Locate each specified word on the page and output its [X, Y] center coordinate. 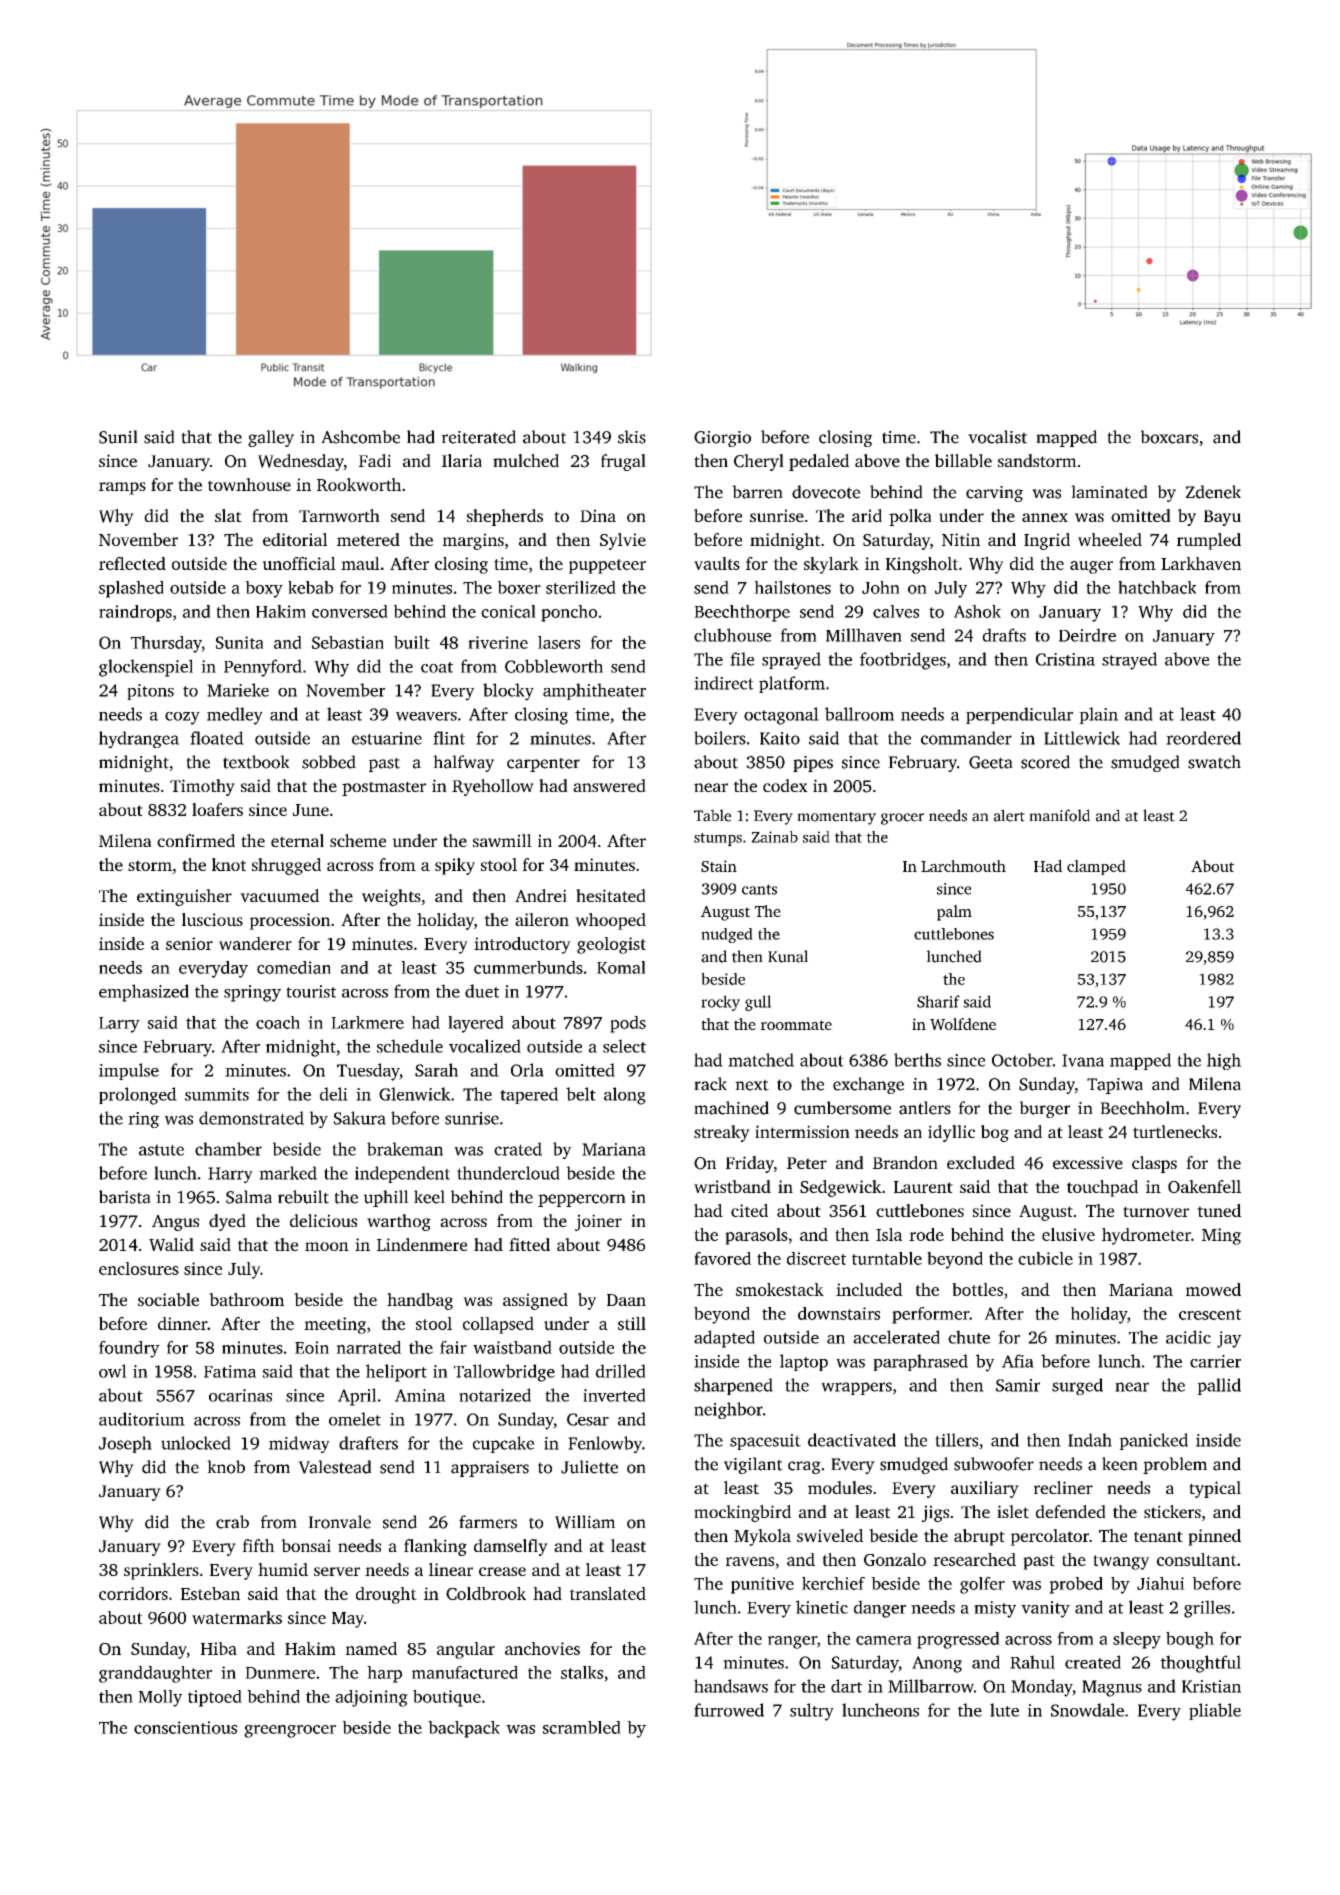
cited [749, 1210]
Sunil [118, 437]
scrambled [582, 1727]
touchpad [1102, 1188]
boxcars [1169, 437]
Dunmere [280, 1673]
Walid [171, 1244]
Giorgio [722, 439]
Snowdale [1087, 1710]
